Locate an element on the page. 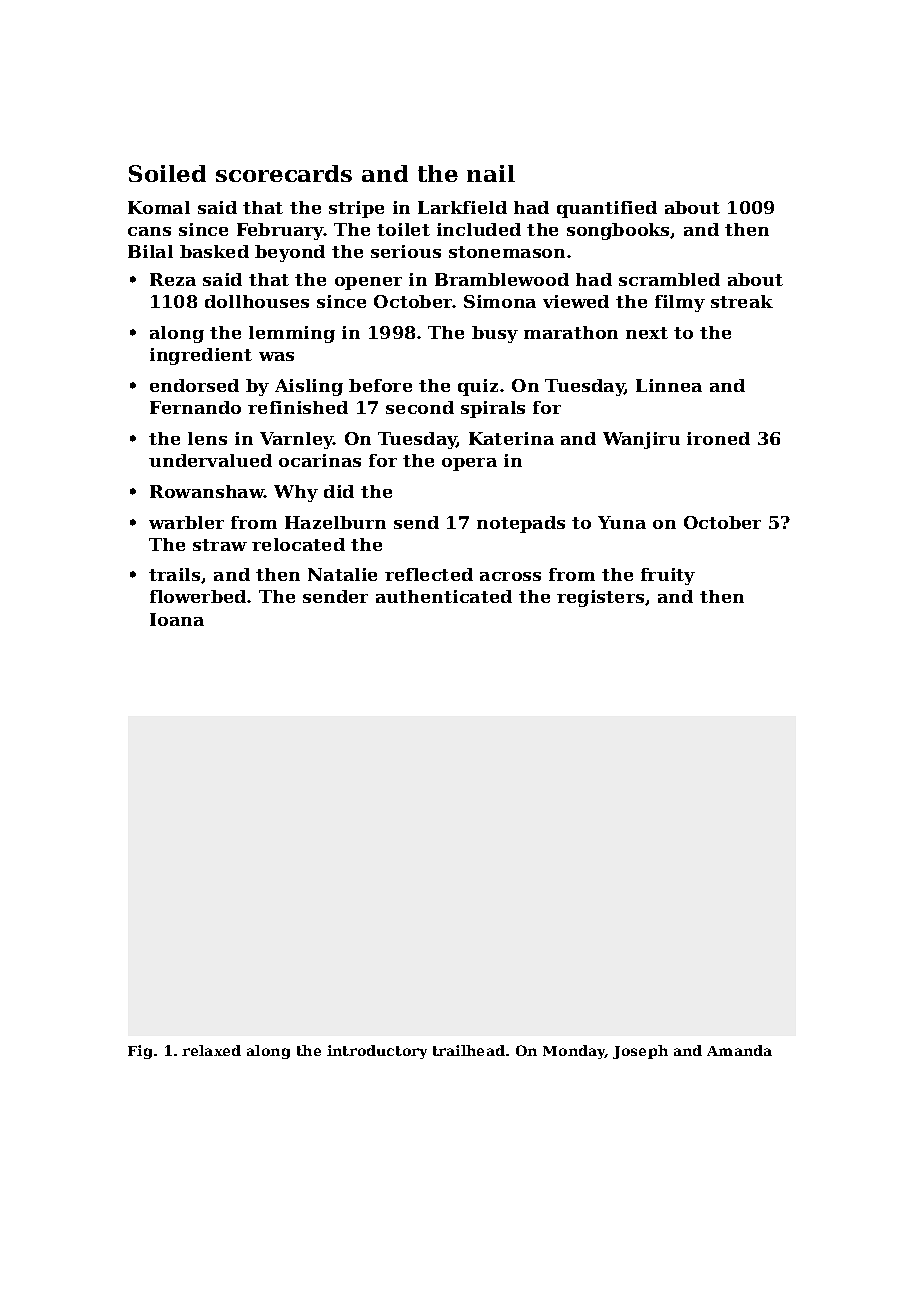 This image has width=924, height=1311. relaxed is located at coordinates (211, 1050).
